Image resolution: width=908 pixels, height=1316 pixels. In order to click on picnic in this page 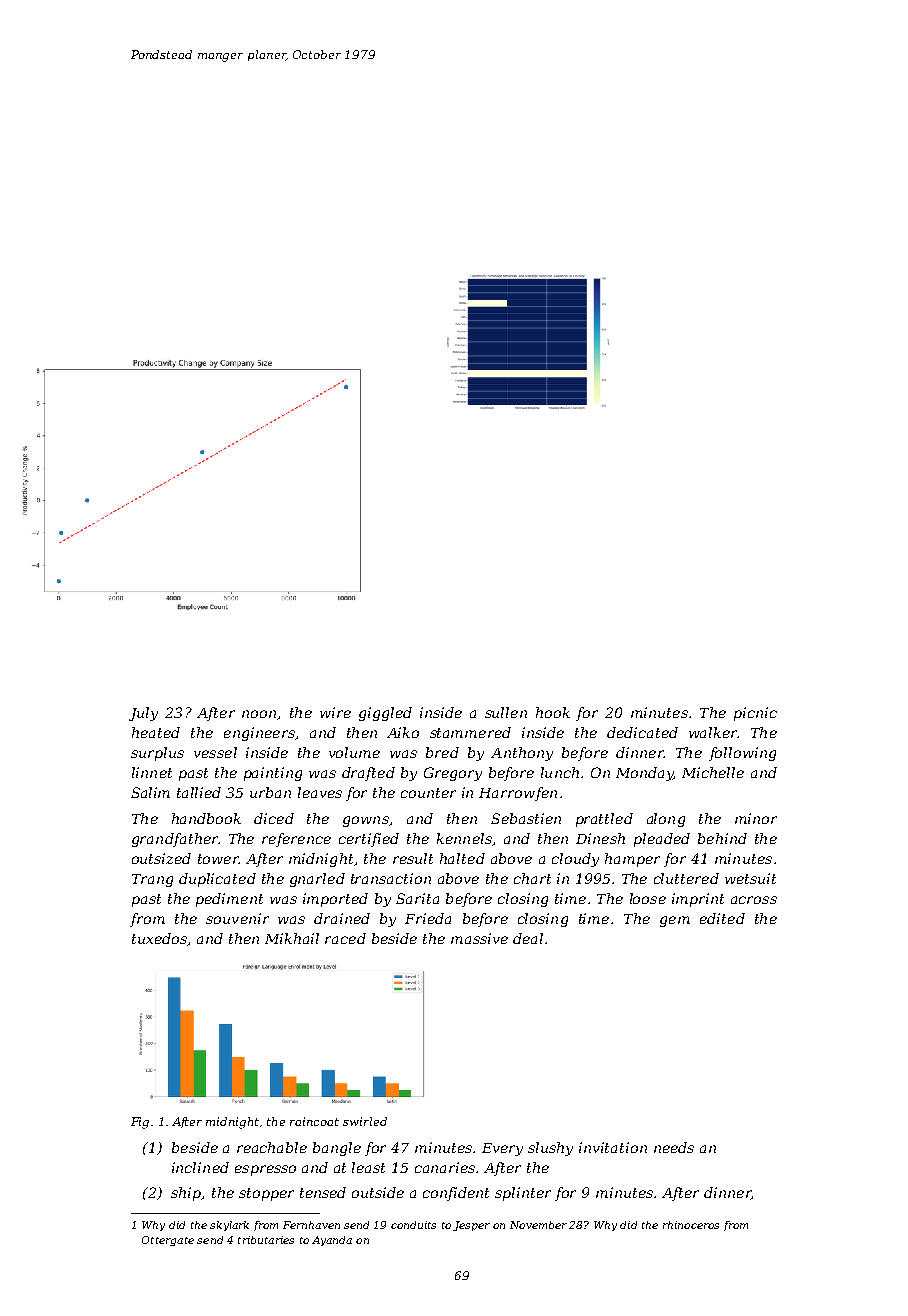, I will do `click(755, 714)`.
